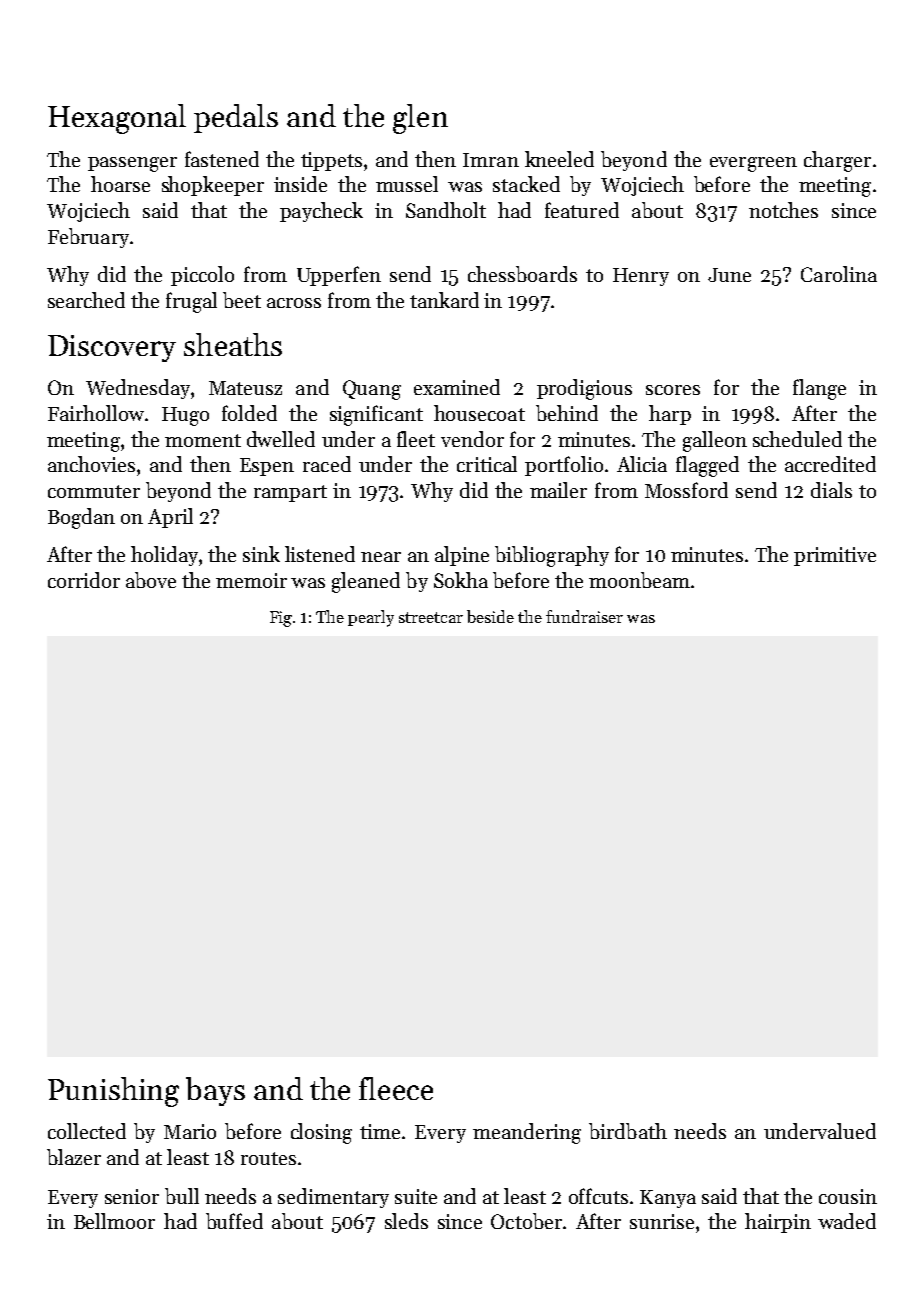 The height and width of the page is (1314, 924). What do you see at coordinates (114, 1221) in the page?
I see `Bellmoor` at bounding box center [114, 1221].
